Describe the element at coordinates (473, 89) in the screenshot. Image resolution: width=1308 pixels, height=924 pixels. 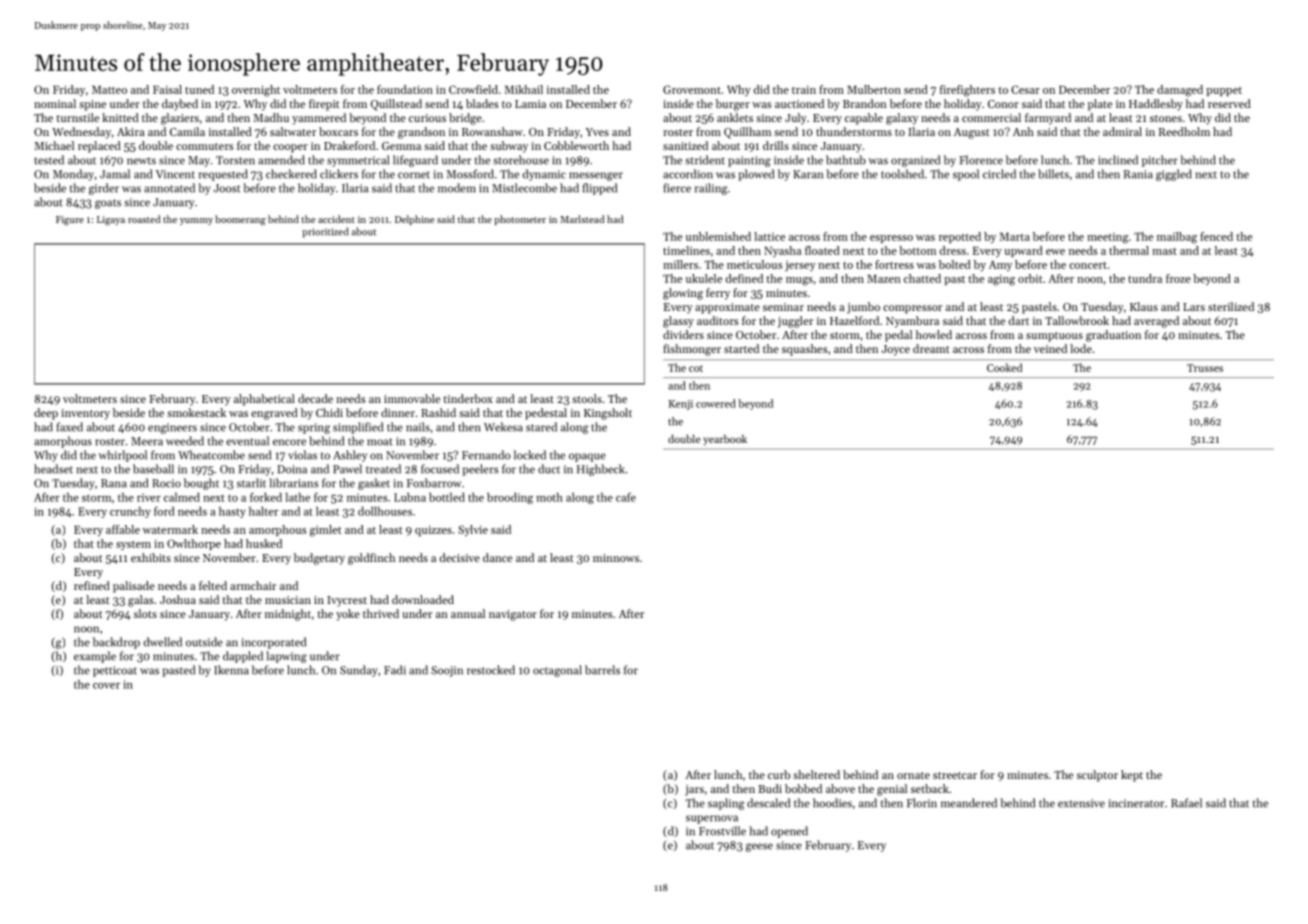
I see `Crowfield` at that location.
